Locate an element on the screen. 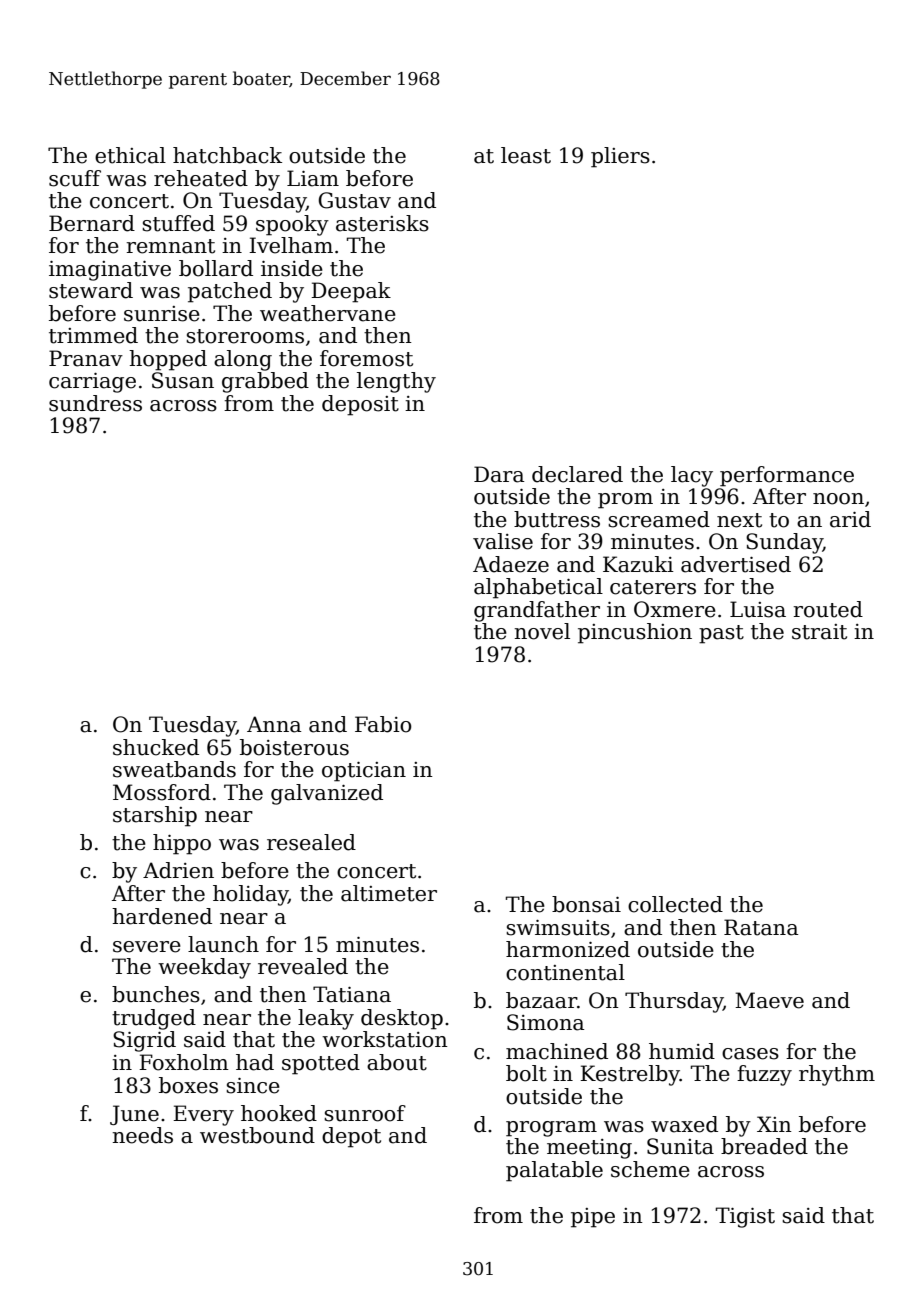 This screenshot has height=1314, width=924. imaginative is located at coordinates (110, 271).
